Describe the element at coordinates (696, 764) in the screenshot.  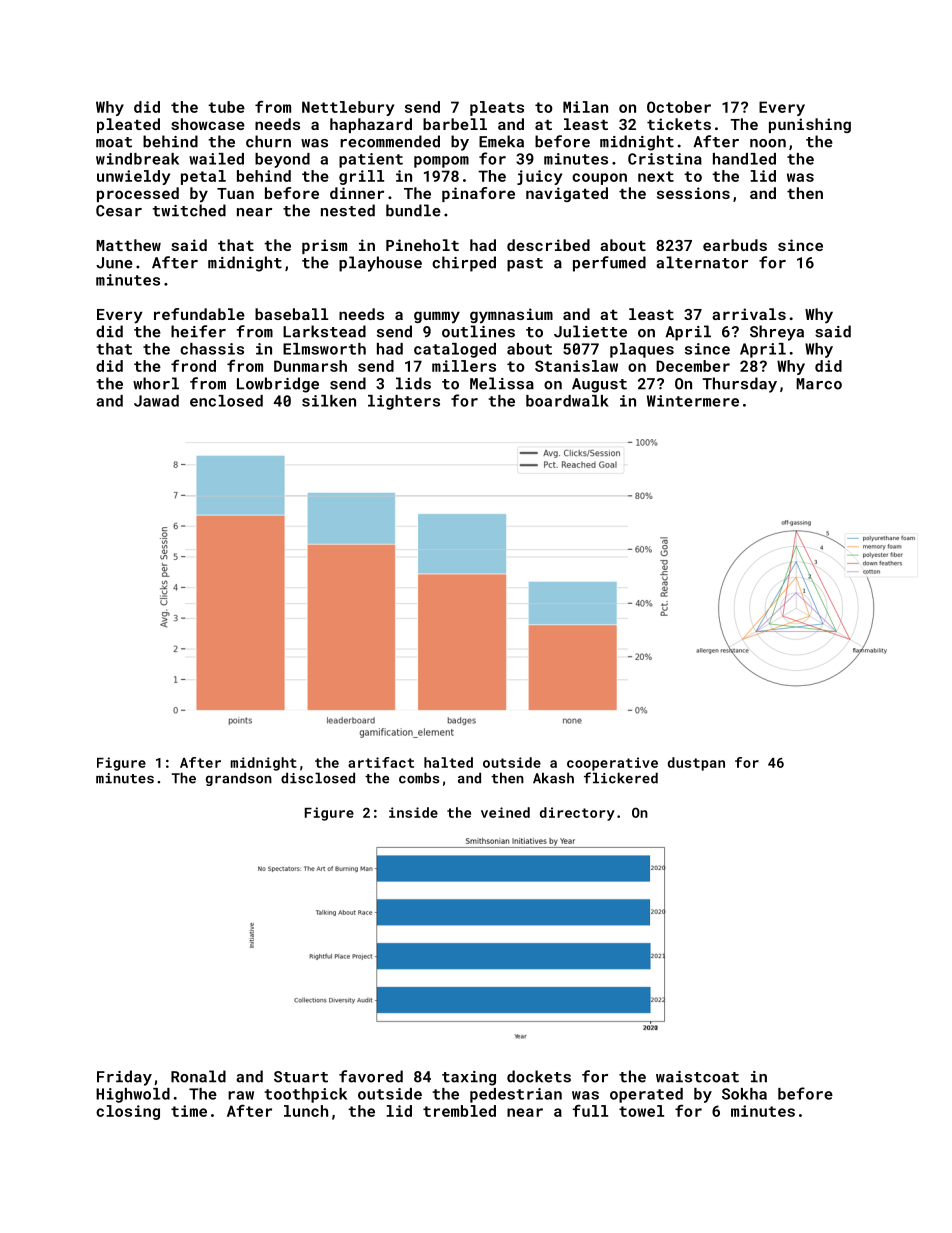
I see `dustpan` at that location.
